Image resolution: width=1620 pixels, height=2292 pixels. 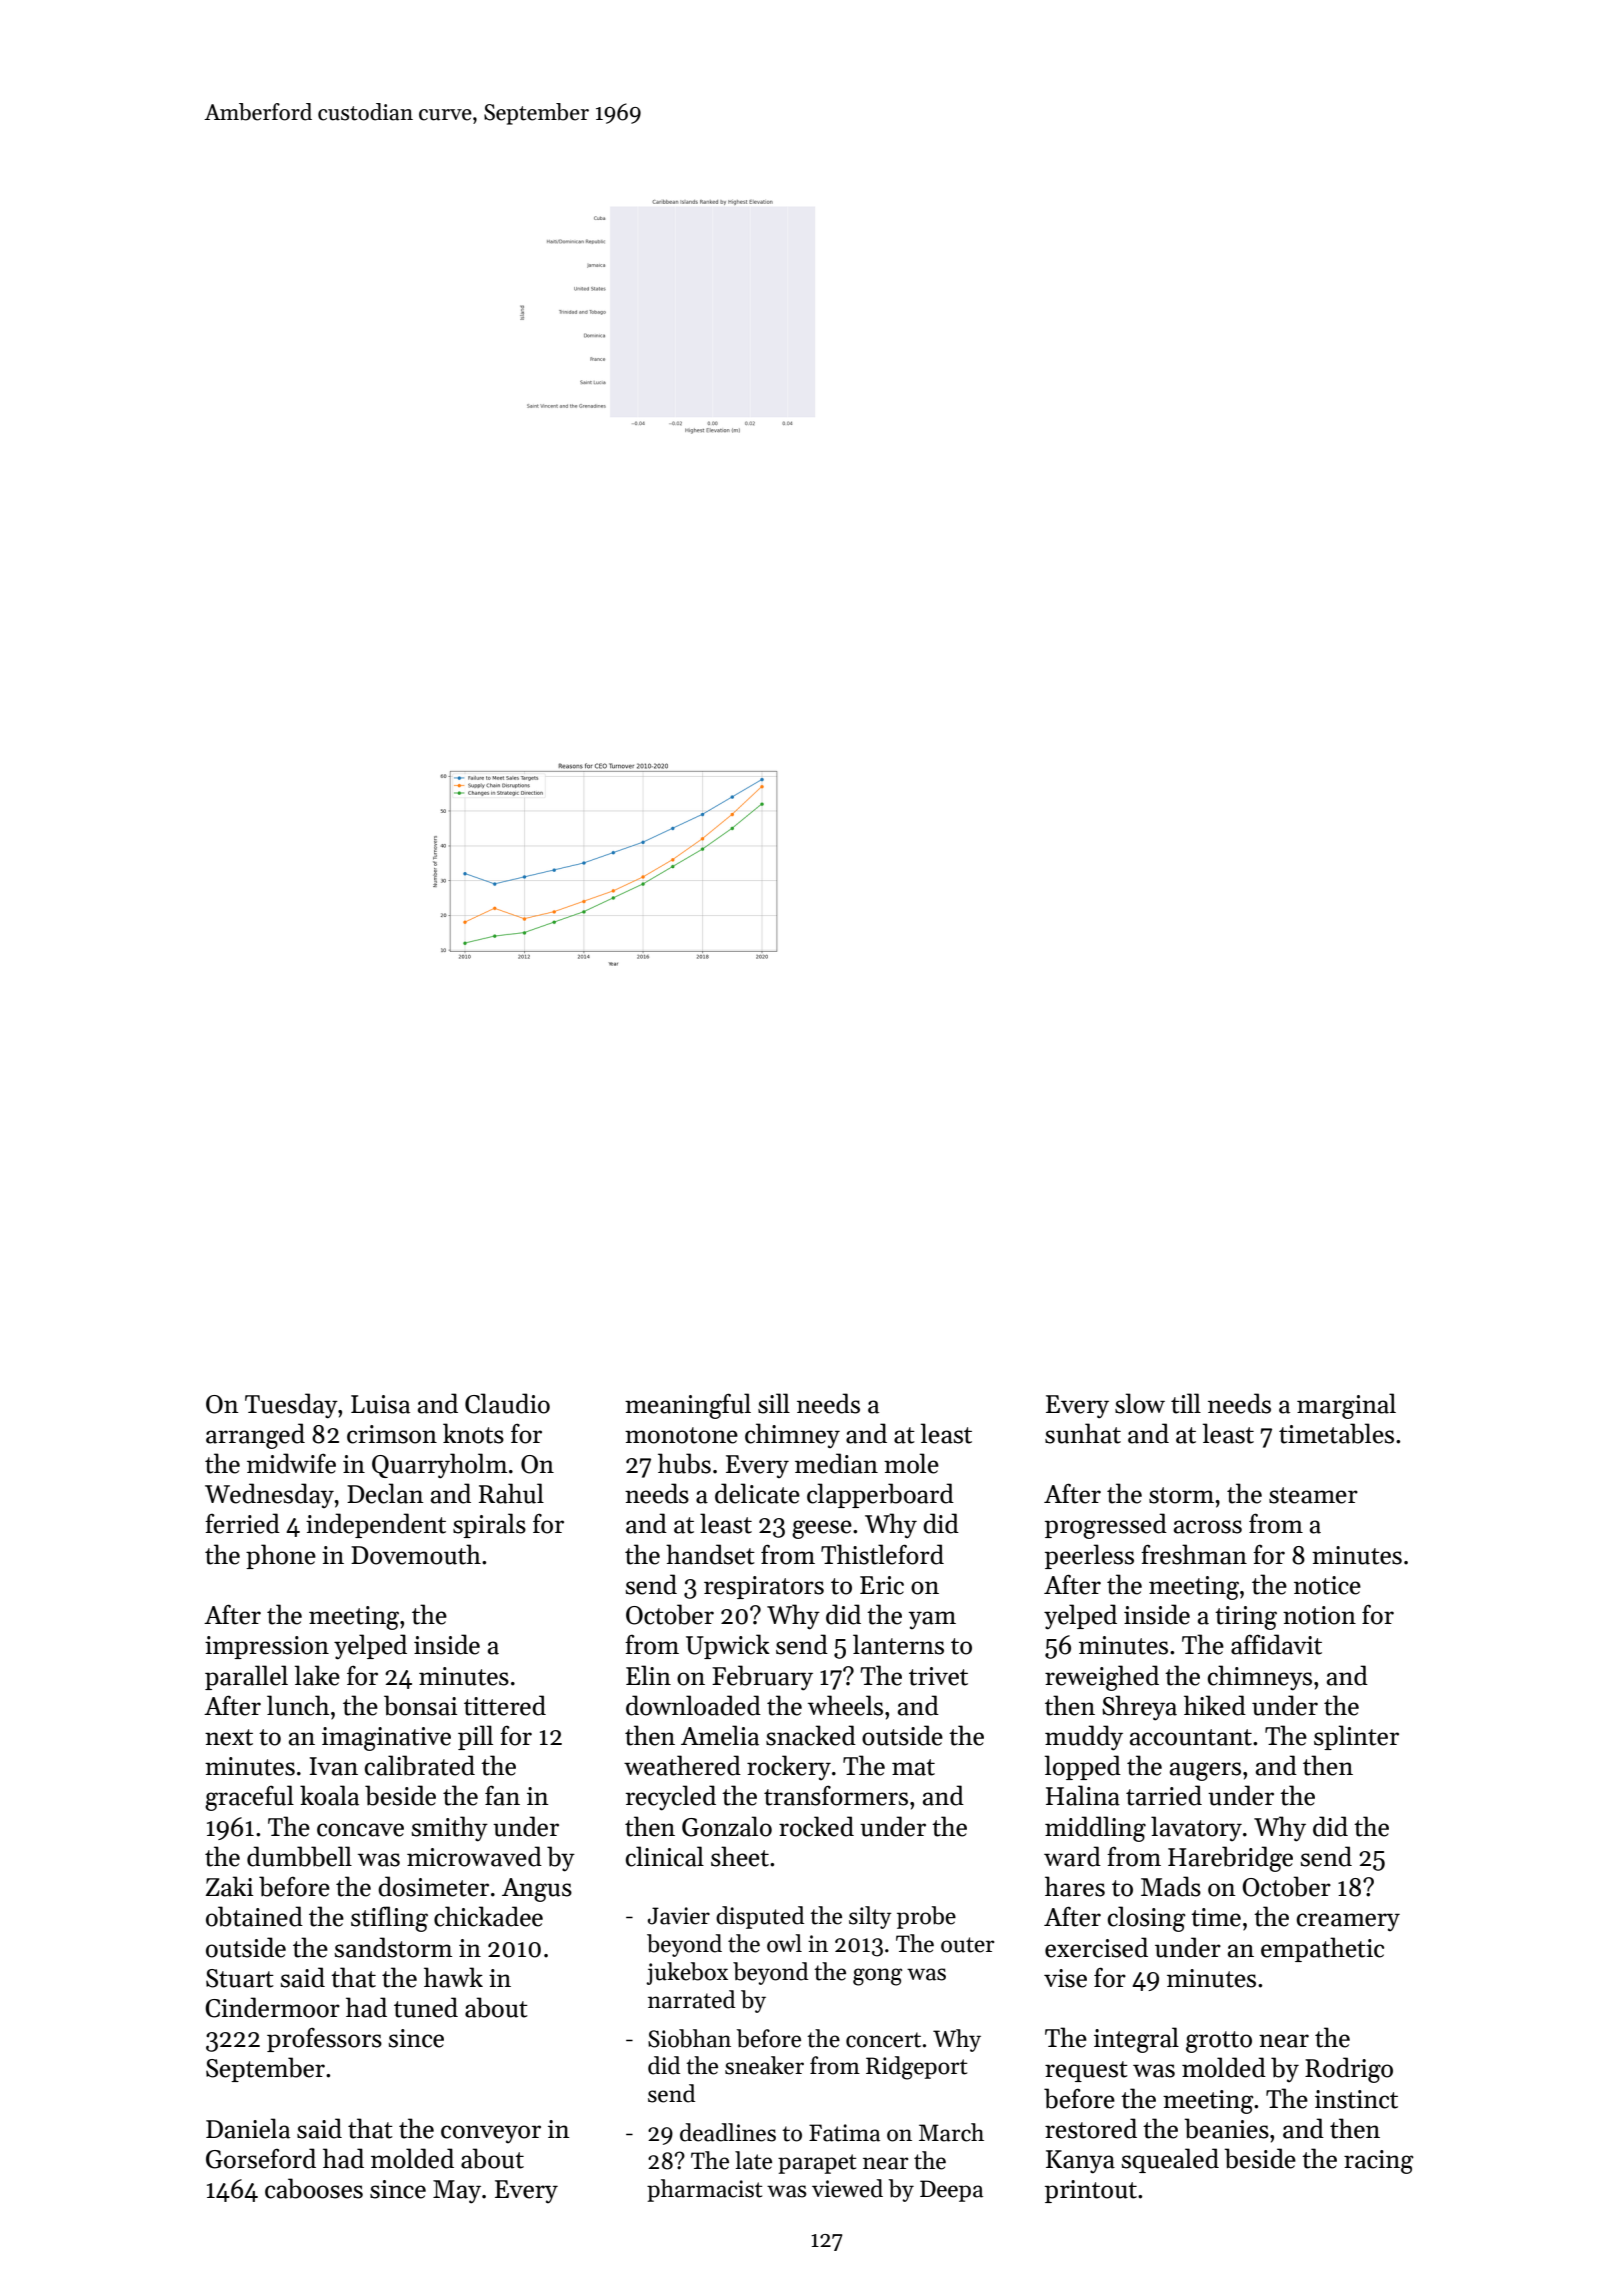 I want to click on sneaker, so click(x=764, y=2065).
